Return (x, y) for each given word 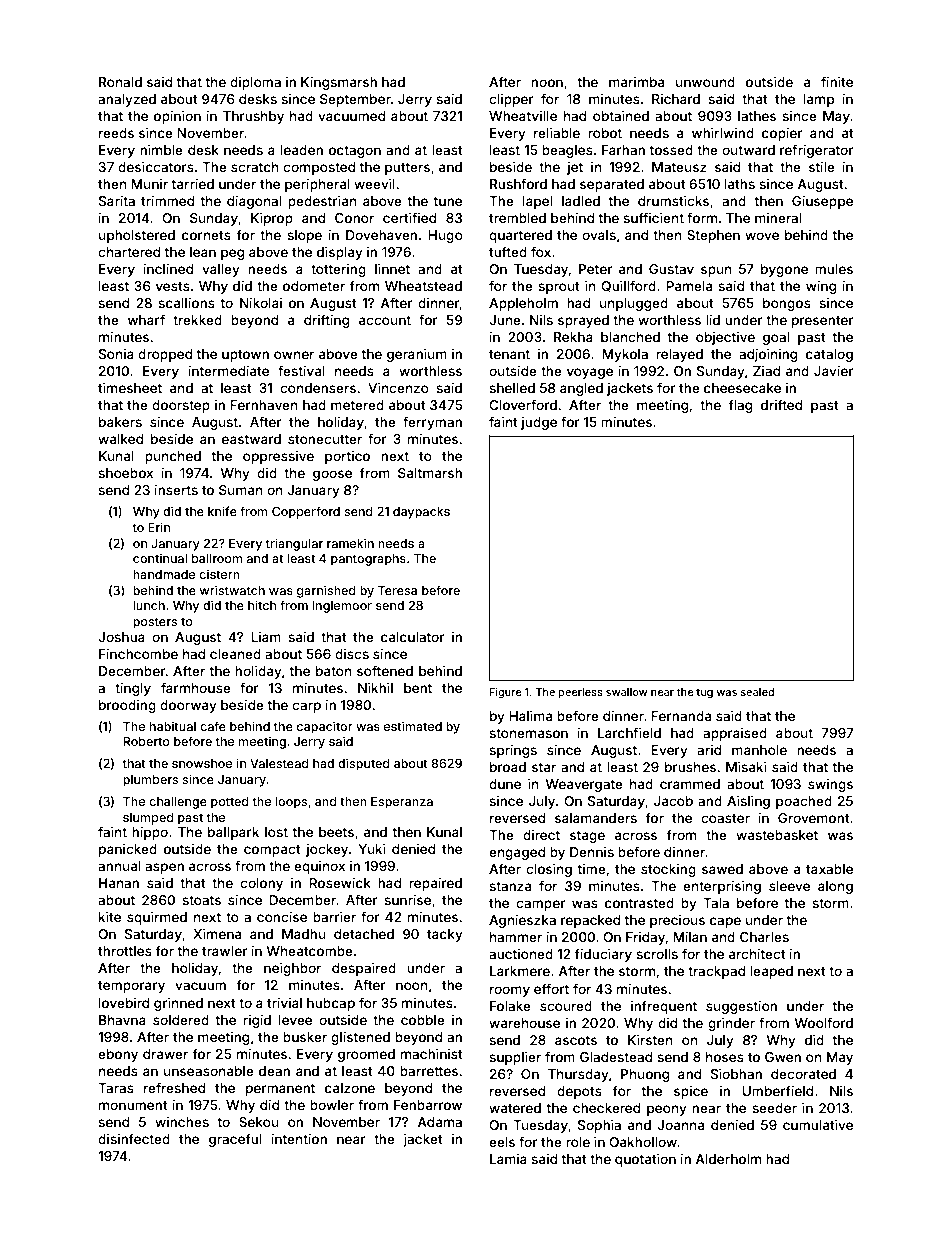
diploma (255, 83)
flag (740, 406)
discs (352, 654)
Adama (440, 1122)
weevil (374, 184)
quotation (645, 1160)
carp (306, 707)
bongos (787, 304)
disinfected (134, 1138)
